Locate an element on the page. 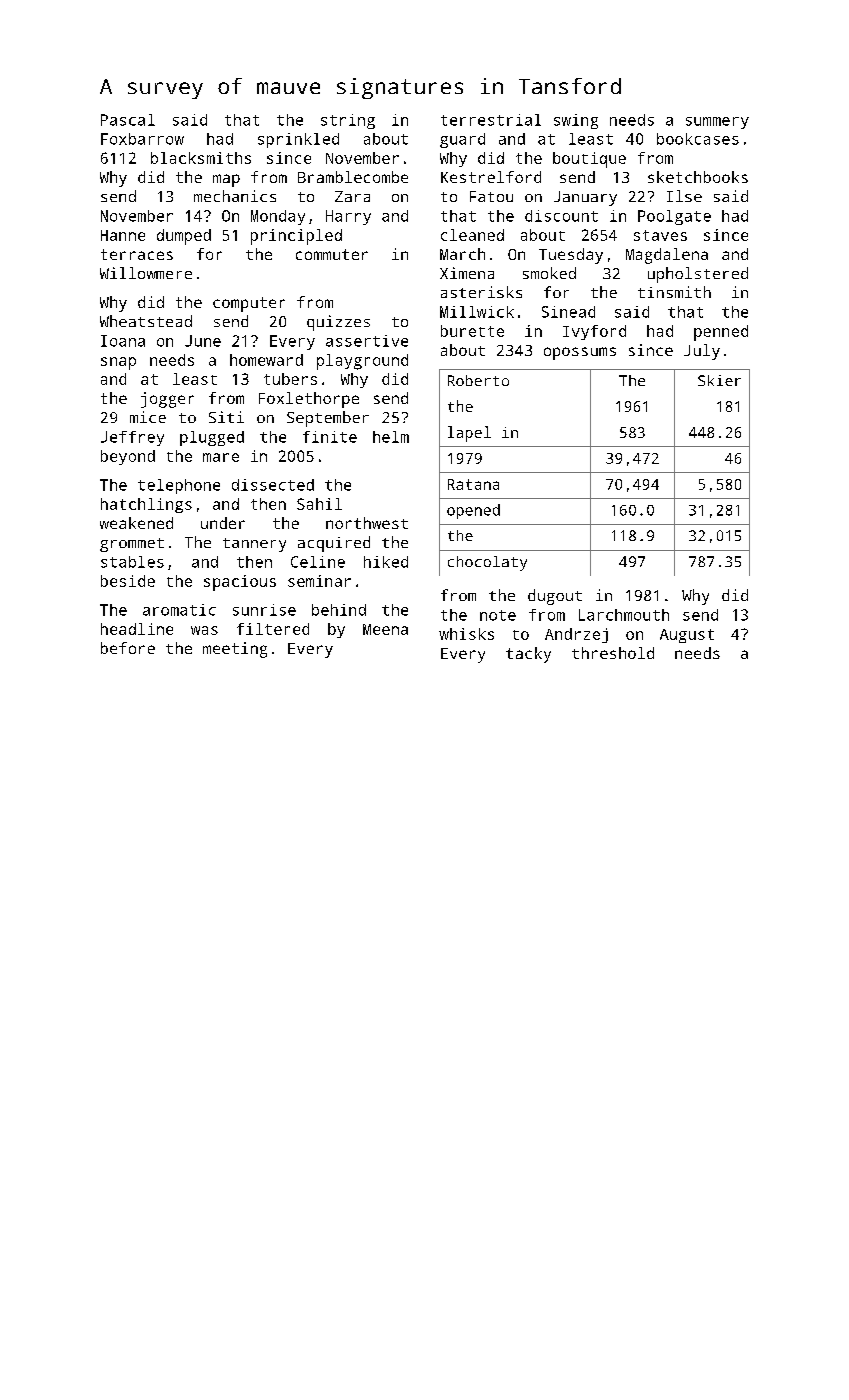  Foxlethorpe is located at coordinates (309, 400).
